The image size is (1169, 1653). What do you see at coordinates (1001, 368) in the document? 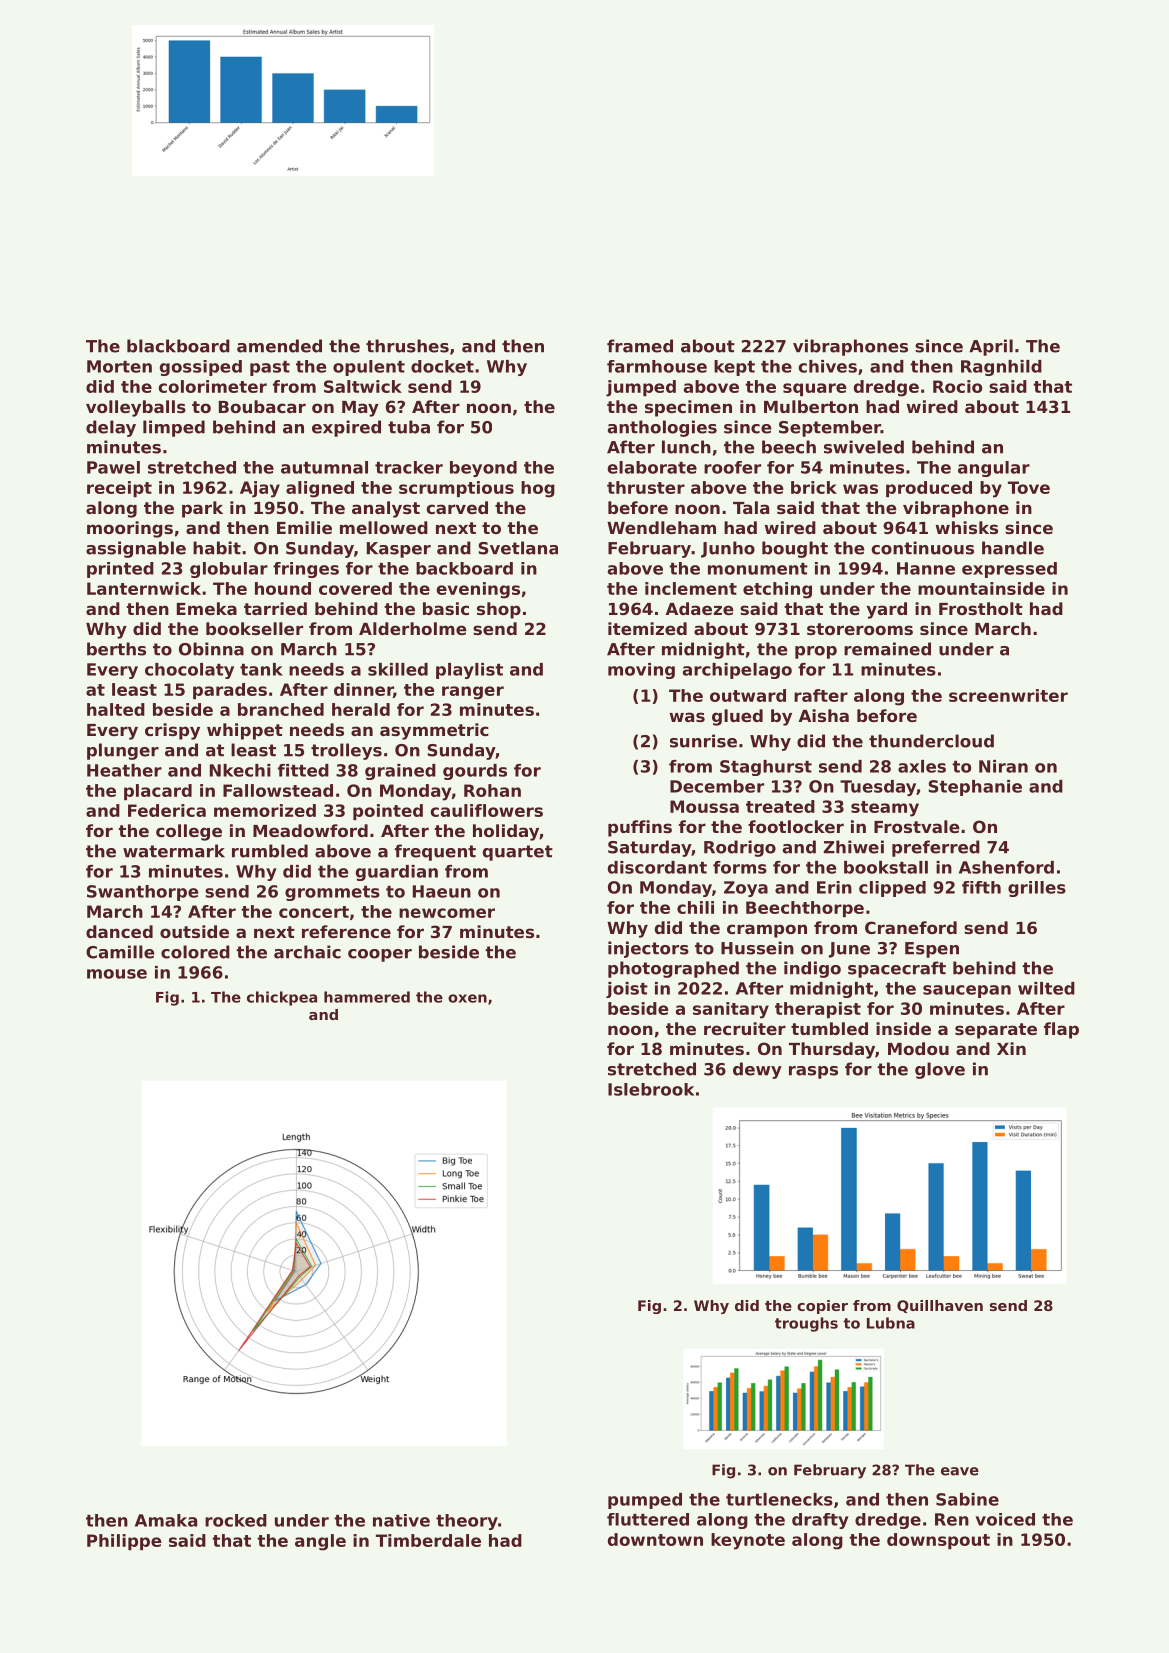
I see `Ragnhild` at bounding box center [1001, 368].
